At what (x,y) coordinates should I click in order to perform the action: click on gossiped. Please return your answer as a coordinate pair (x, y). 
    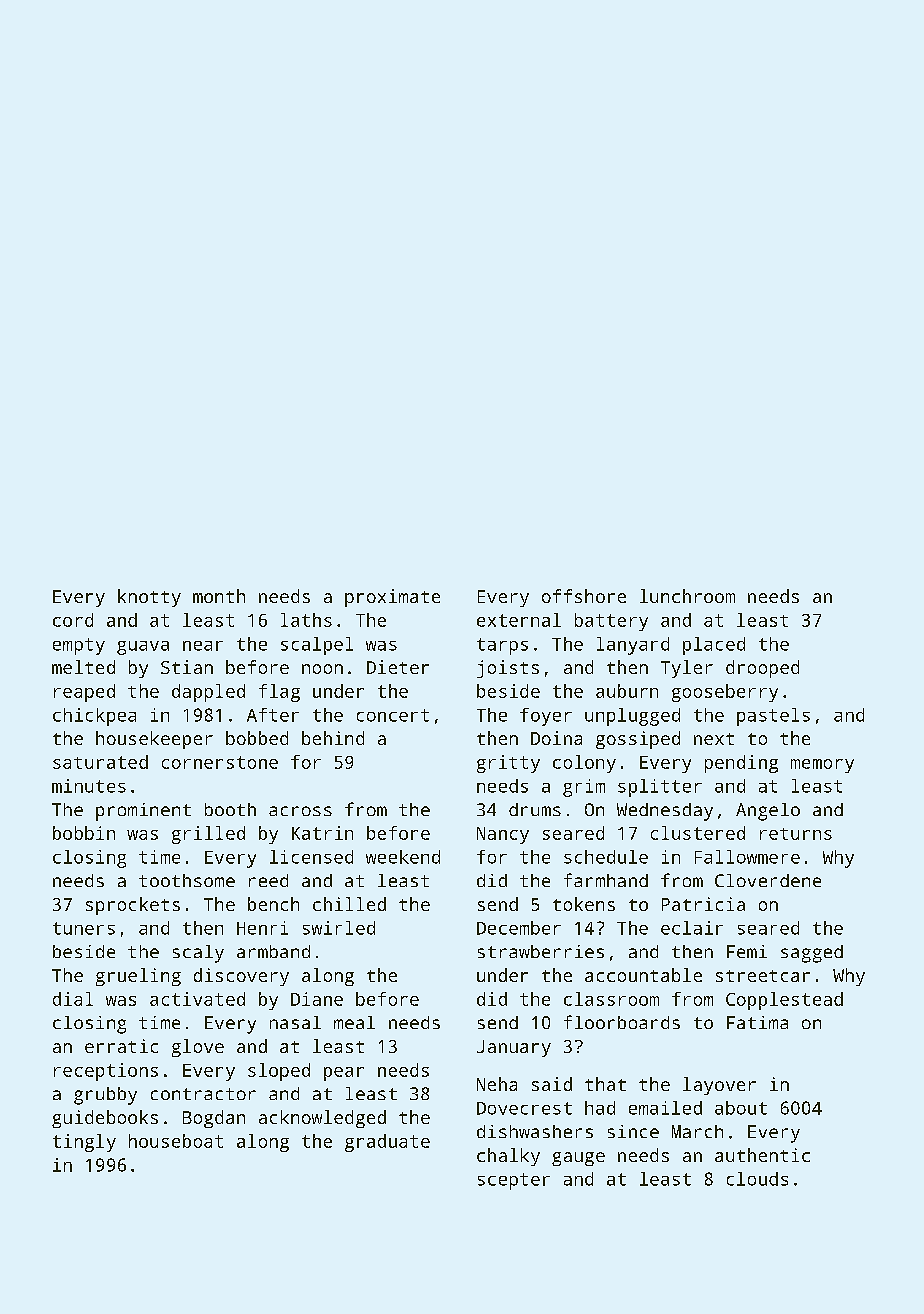
    Looking at the image, I should click on (638, 740).
